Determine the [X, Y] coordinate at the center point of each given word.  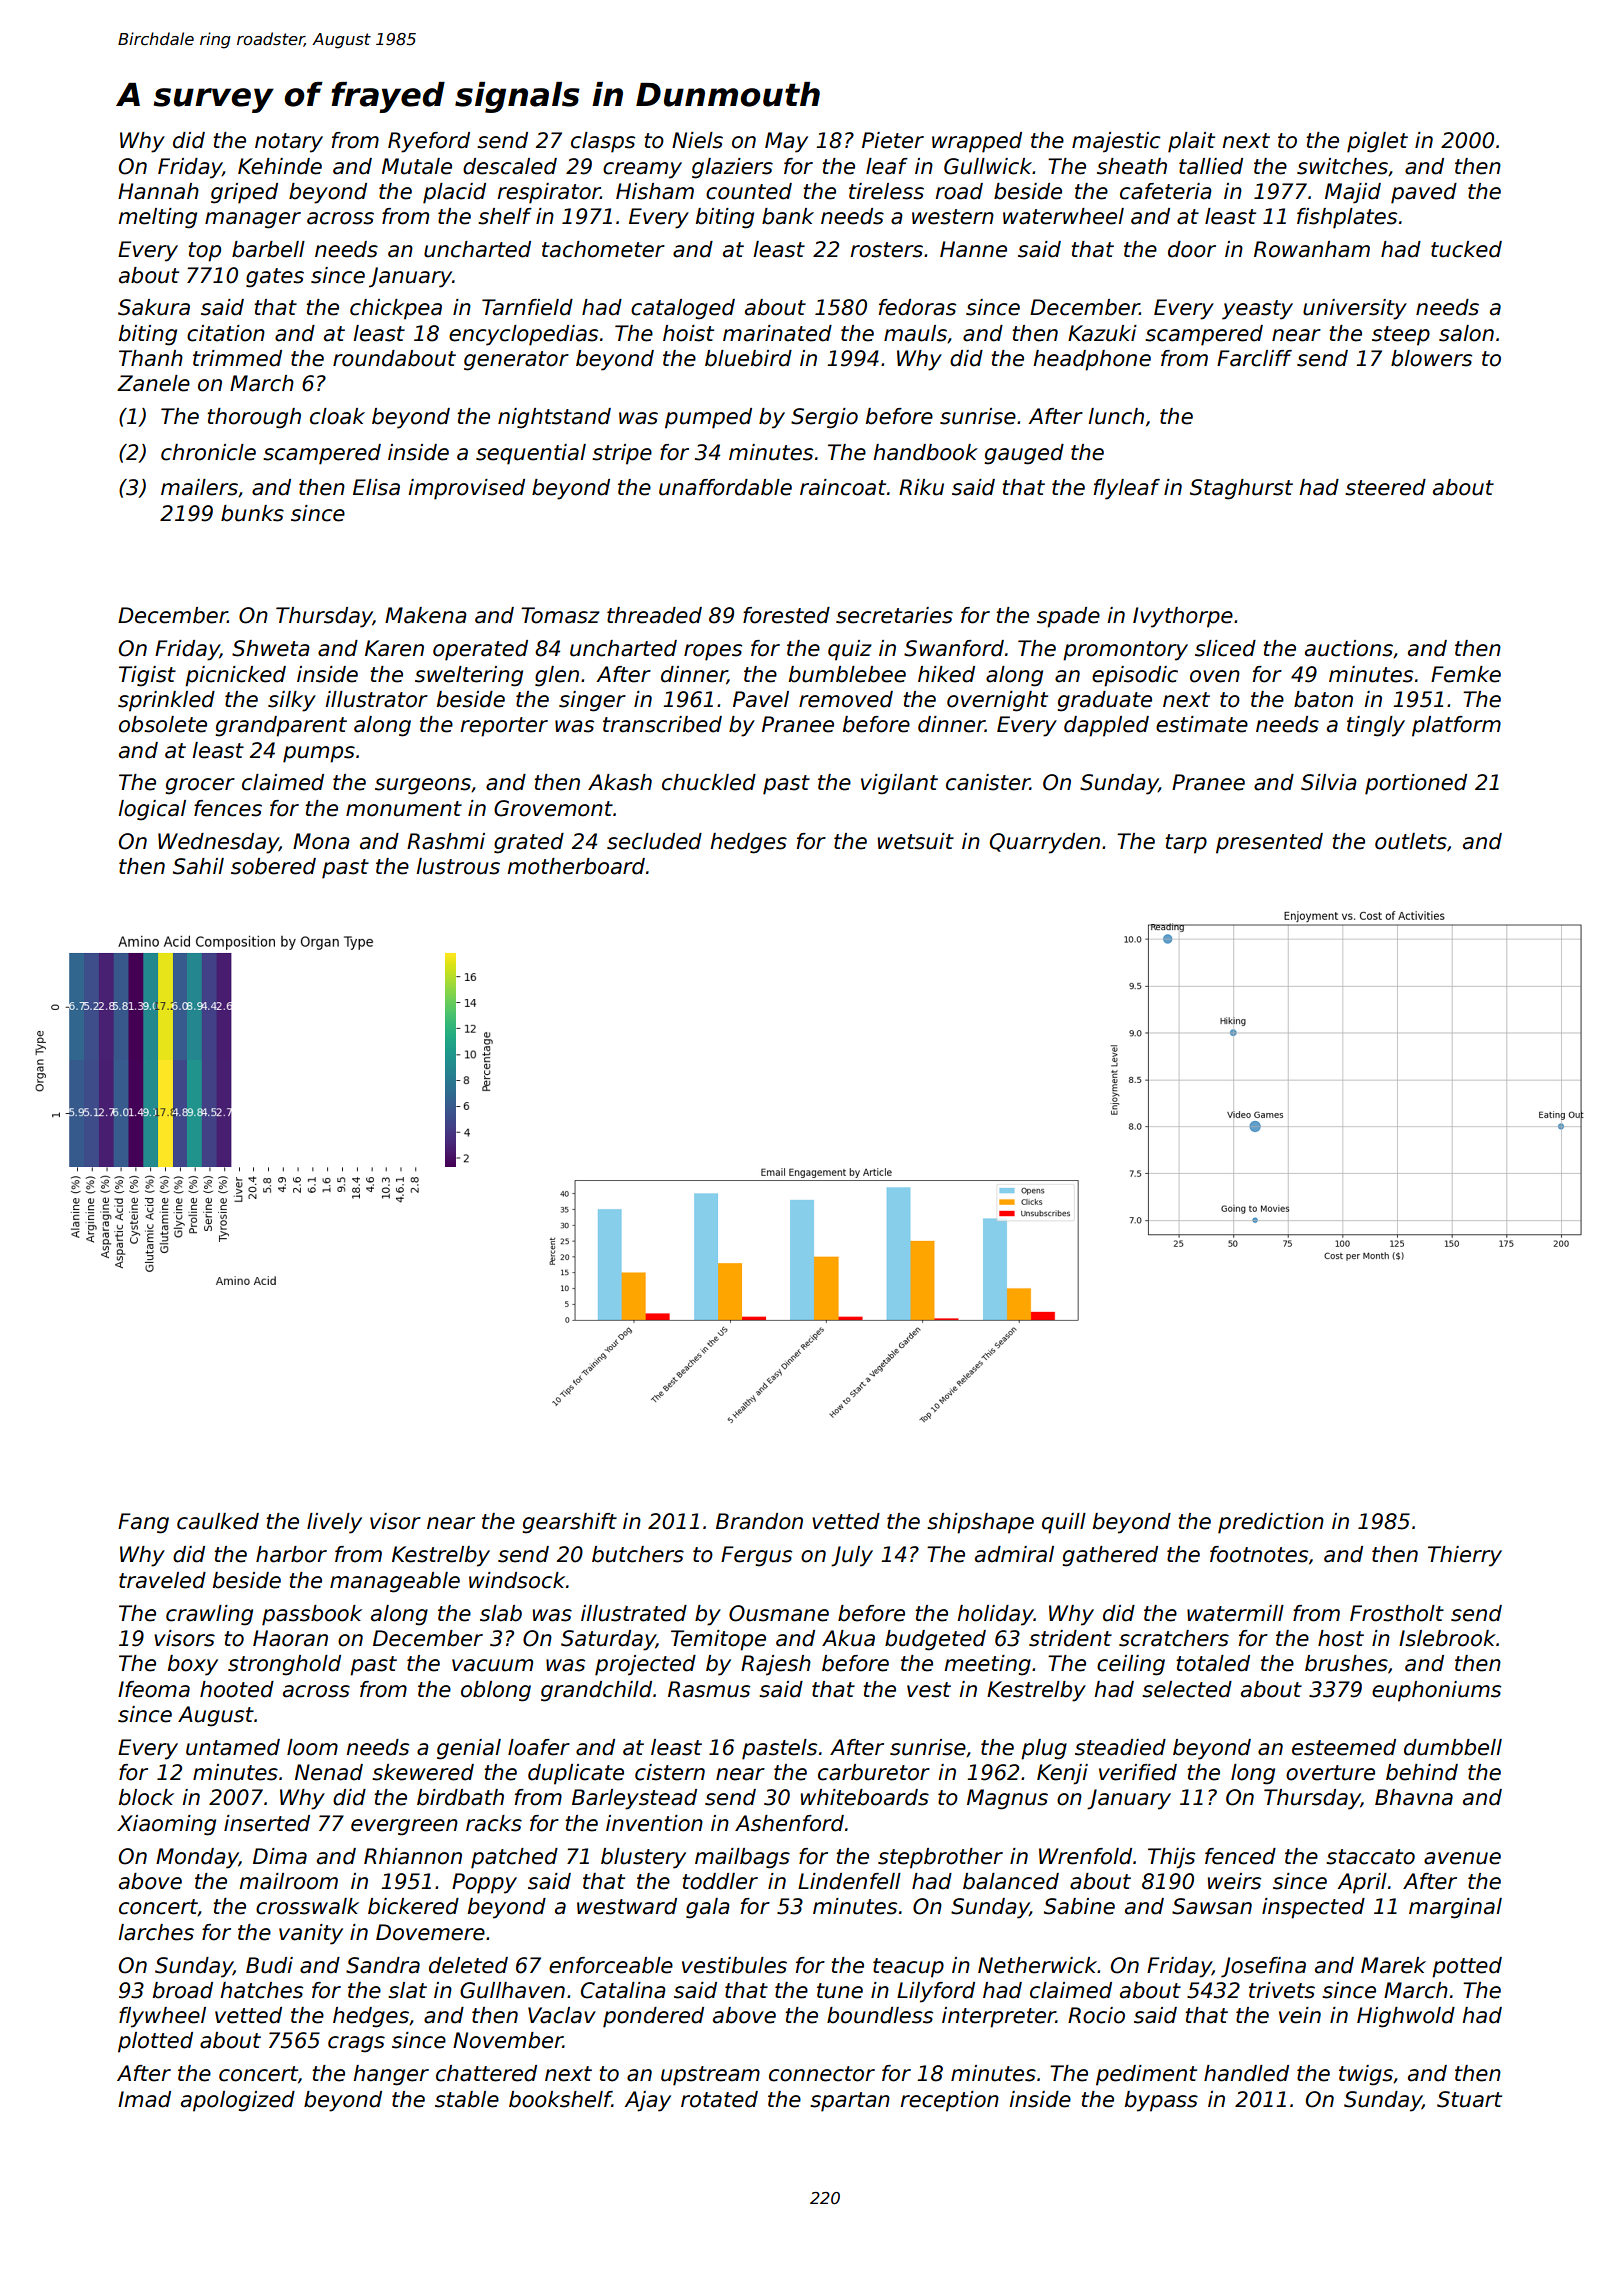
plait [1191, 142]
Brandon [759, 1521]
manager [253, 220]
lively [334, 1523]
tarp [1186, 844]
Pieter [893, 140]
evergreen [404, 1827]
